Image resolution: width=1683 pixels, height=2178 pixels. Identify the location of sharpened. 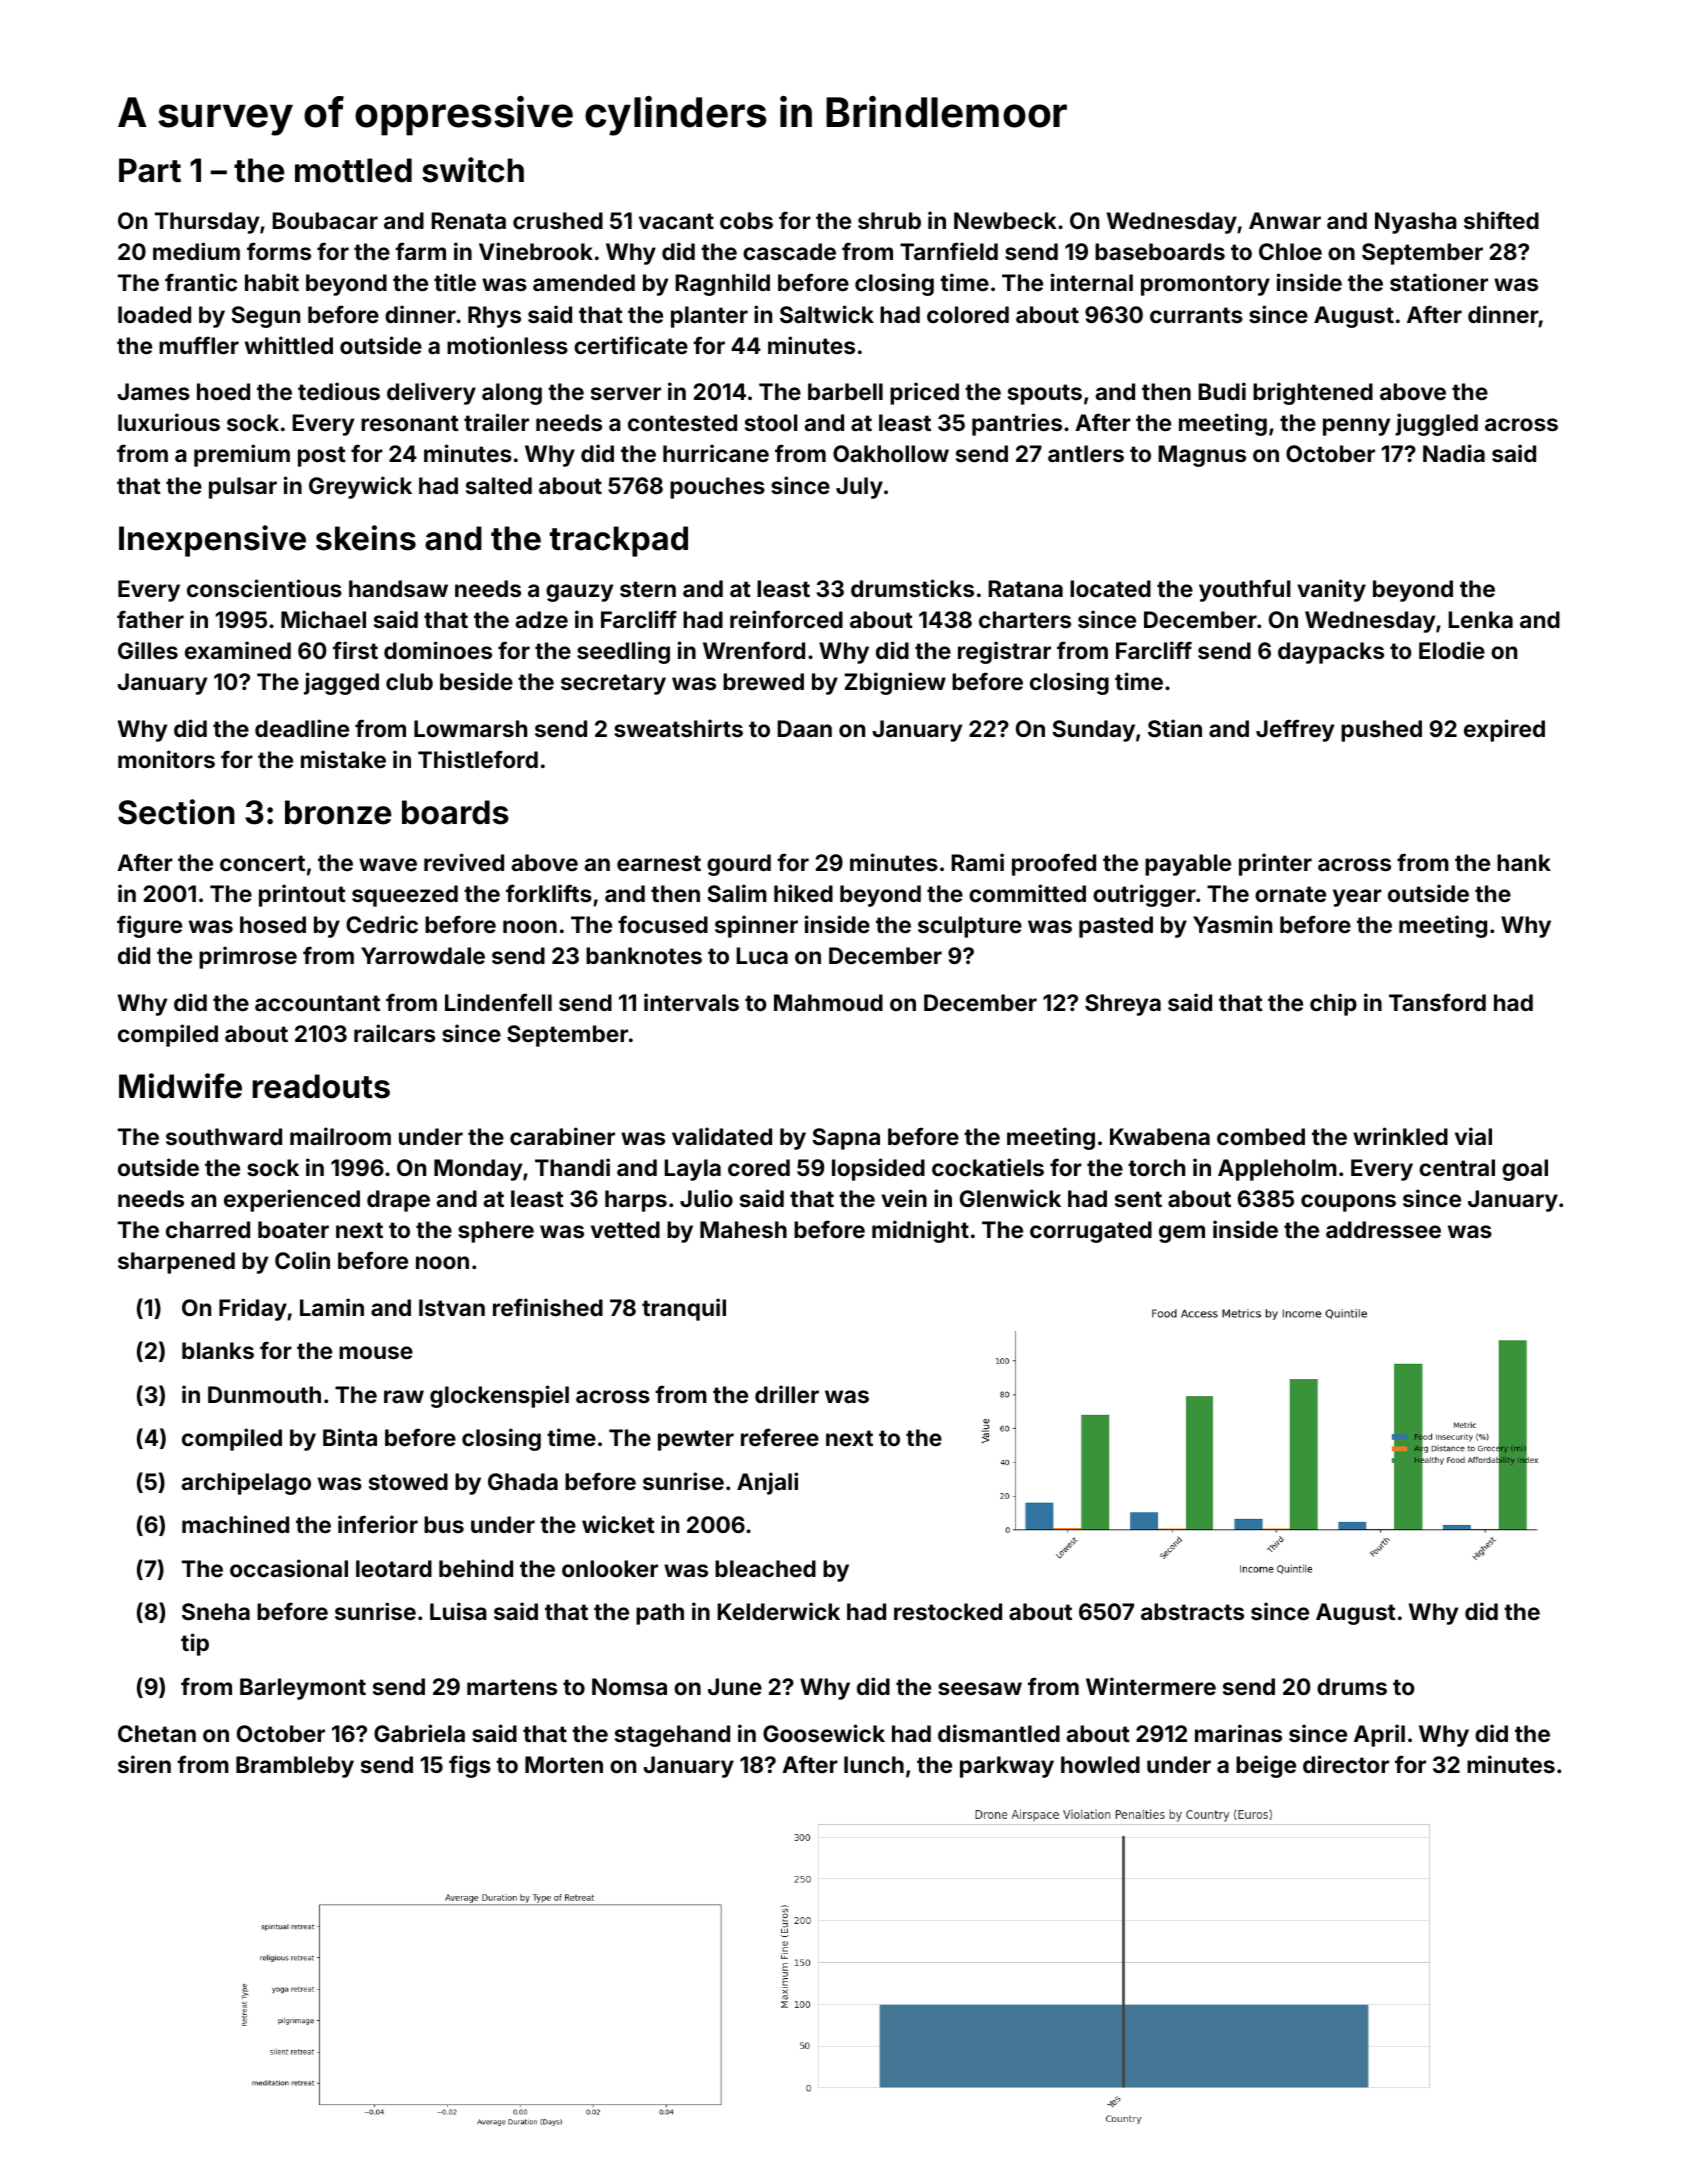
(176, 1263).
